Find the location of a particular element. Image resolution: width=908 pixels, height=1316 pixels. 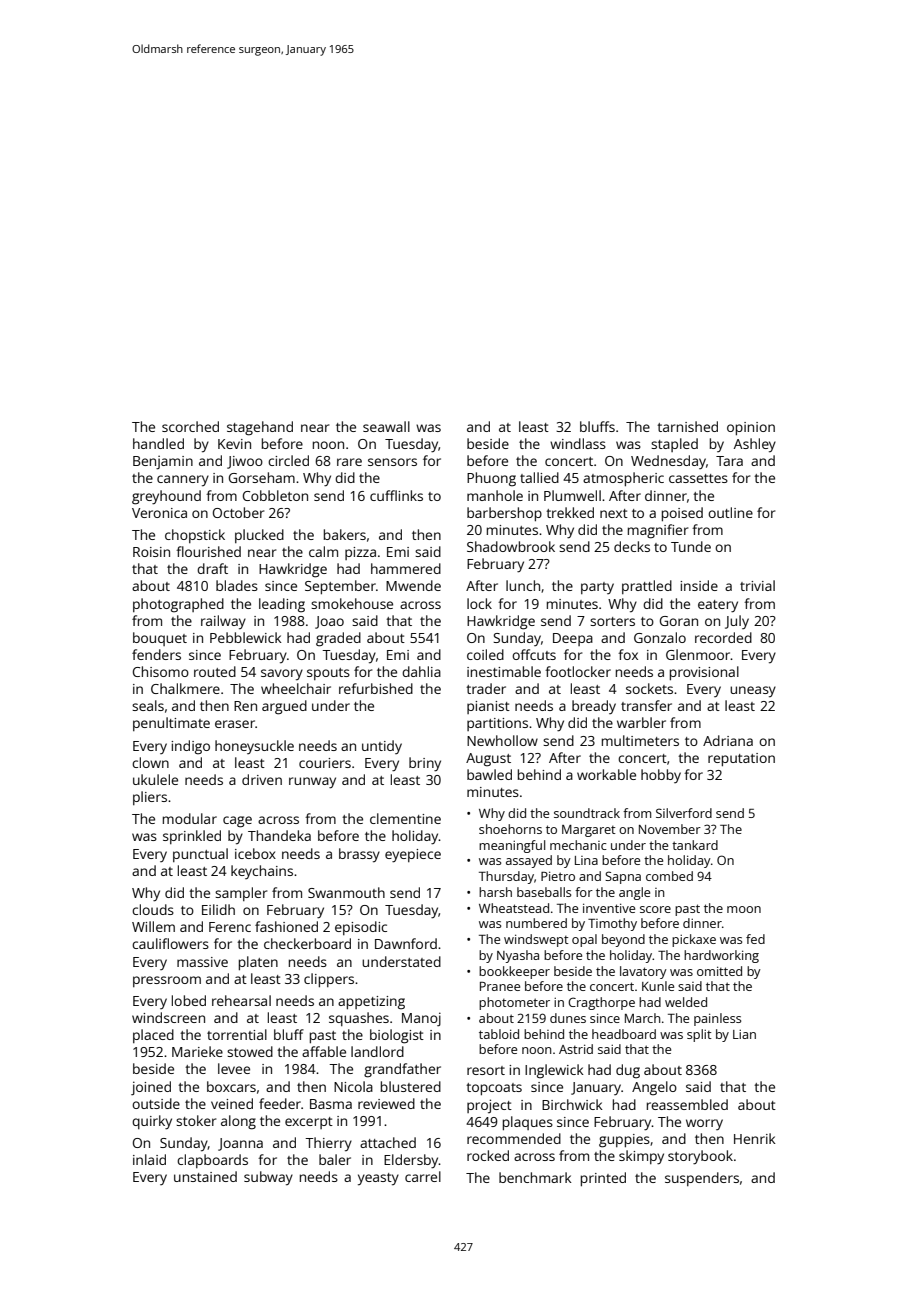

Lian is located at coordinates (744, 1034).
